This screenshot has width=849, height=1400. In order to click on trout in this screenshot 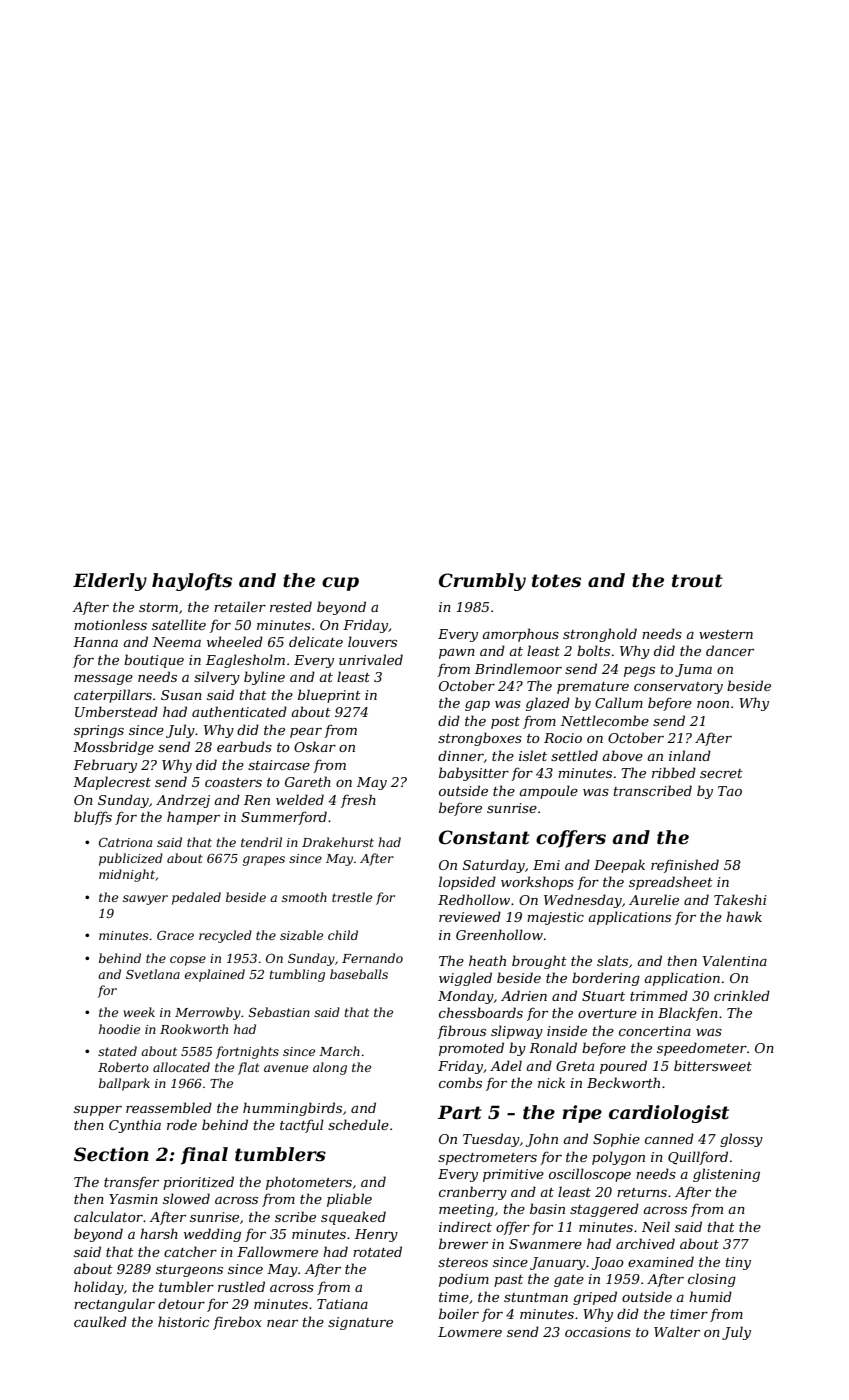, I will do `click(697, 581)`.
